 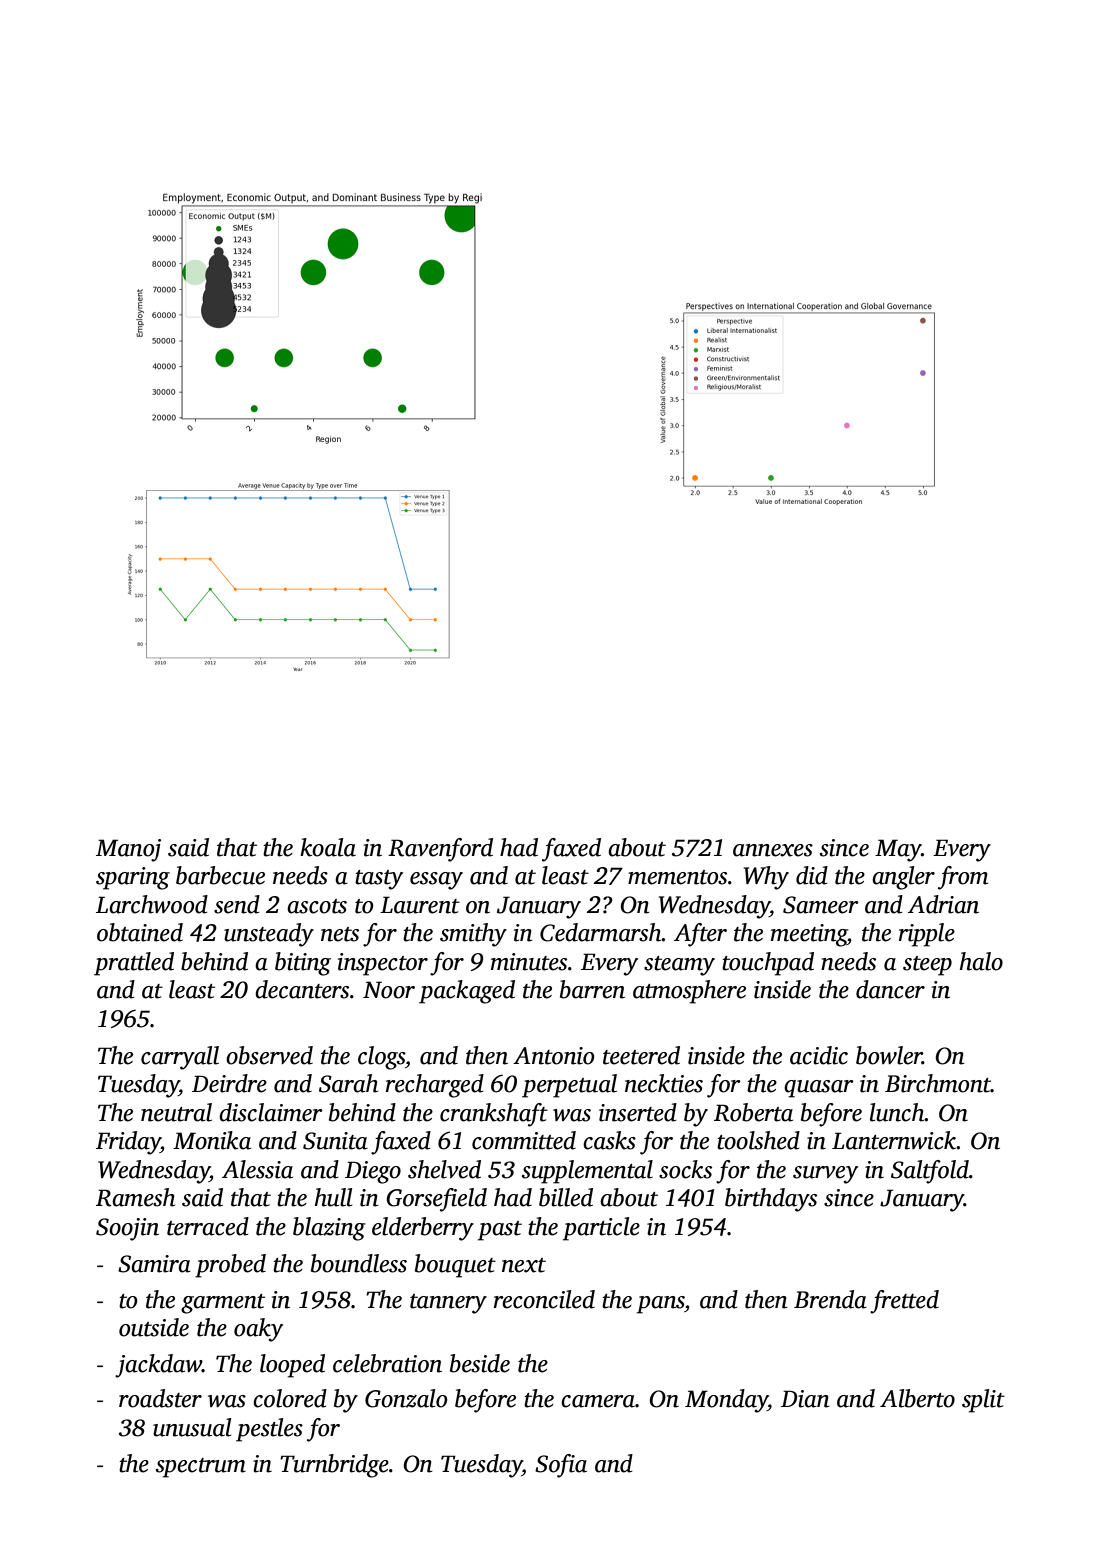 I want to click on Gonzalo, so click(x=406, y=1398).
